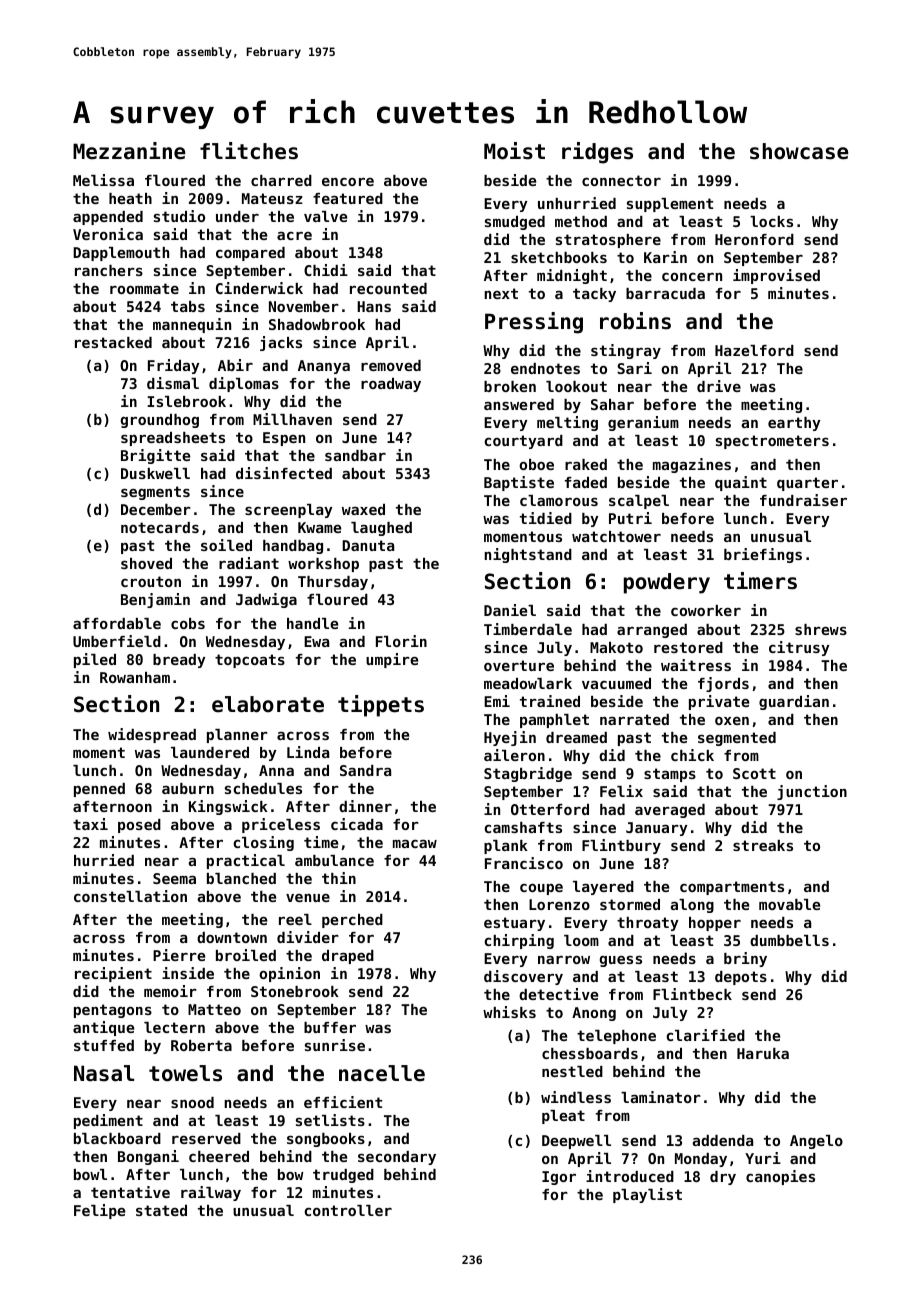  Describe the element at coordinates (514, 151) in the screenshot. I see `Moist` at that location.
